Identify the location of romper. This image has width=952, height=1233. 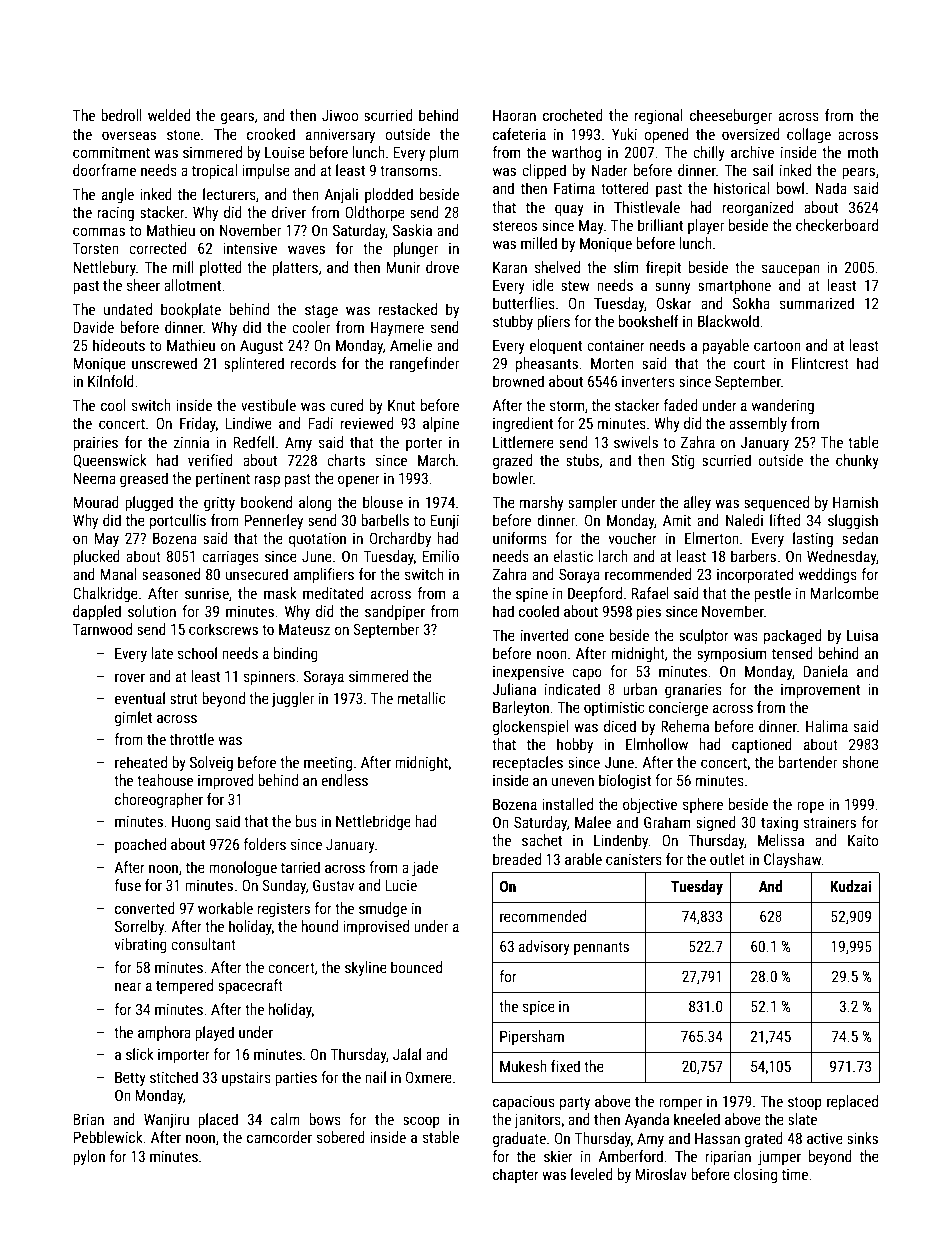
(680, 1104).
